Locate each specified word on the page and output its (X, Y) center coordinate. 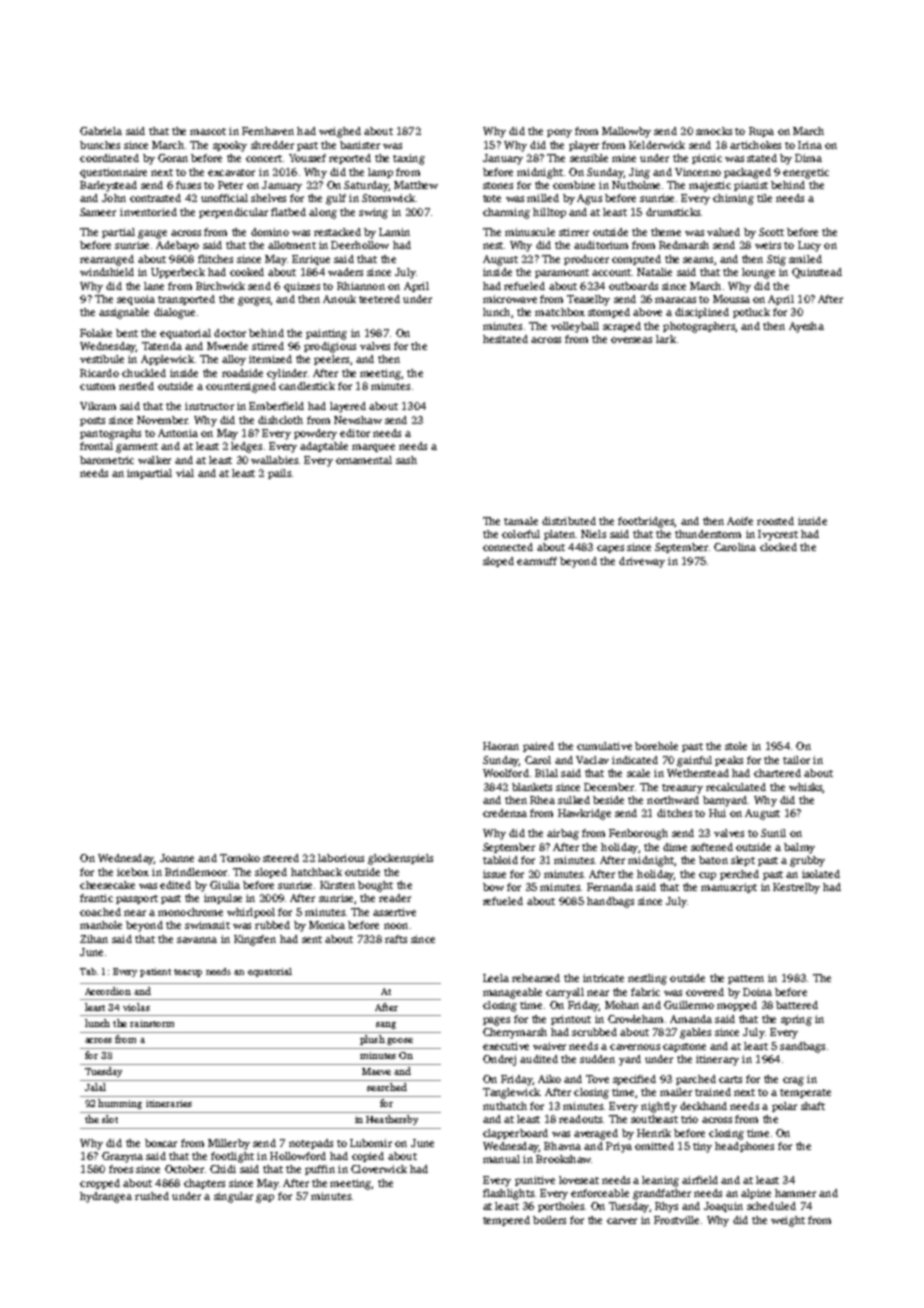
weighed (340, 132)
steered (281, 858)
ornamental (364, 460)
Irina (810, 145)
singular (233, 1197)
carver (622, 1221)
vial (185, 473)
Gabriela (101, 131)
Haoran (501, 746)
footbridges (646, 522)
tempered (506, 1221)
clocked (778, 547)
